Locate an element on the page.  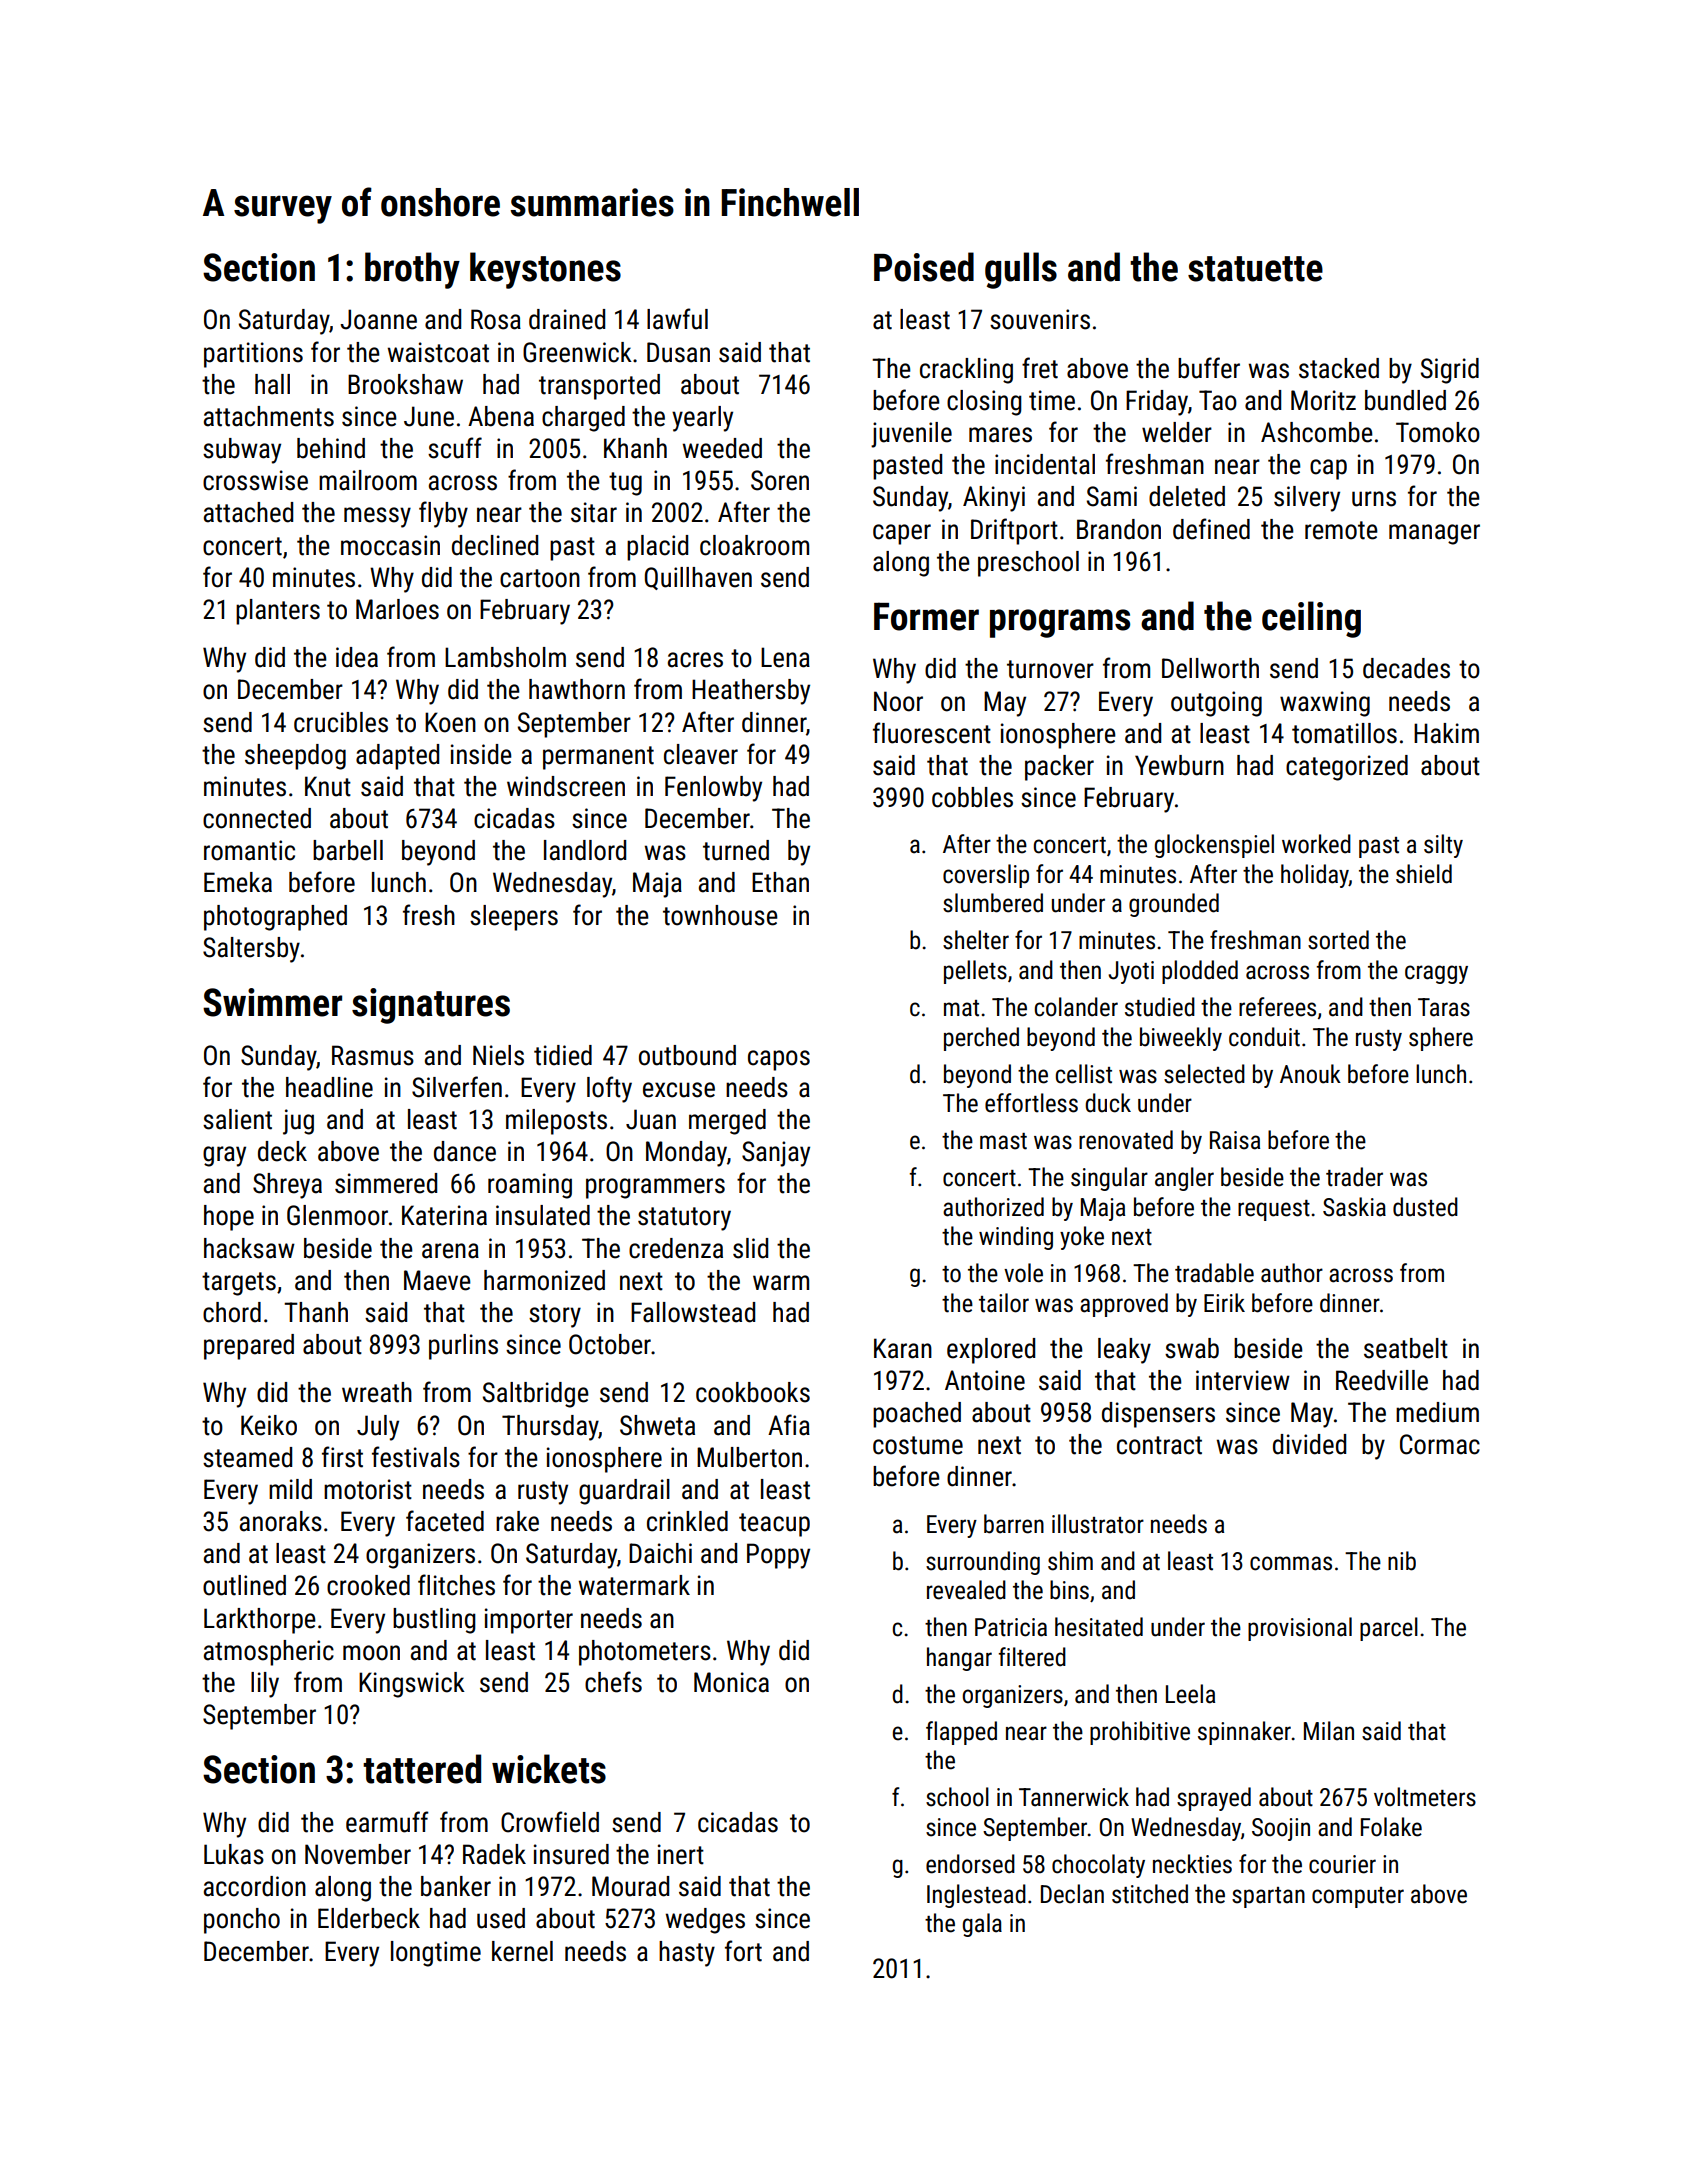
computer is located at coordinates (1358, 1897).
